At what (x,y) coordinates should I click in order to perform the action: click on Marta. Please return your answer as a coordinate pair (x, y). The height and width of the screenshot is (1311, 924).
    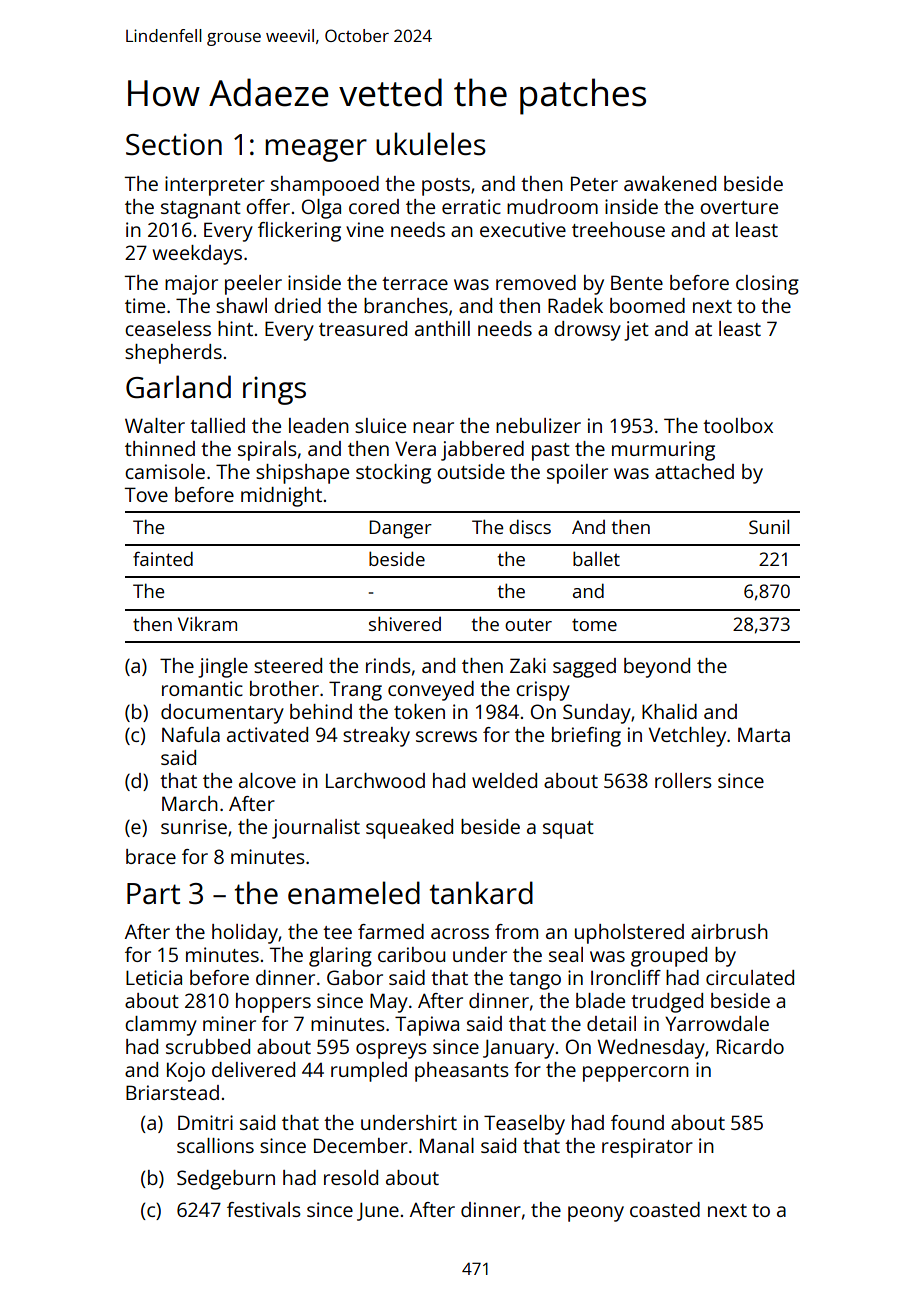
    Looking at the image, I should click on (764, 734).
